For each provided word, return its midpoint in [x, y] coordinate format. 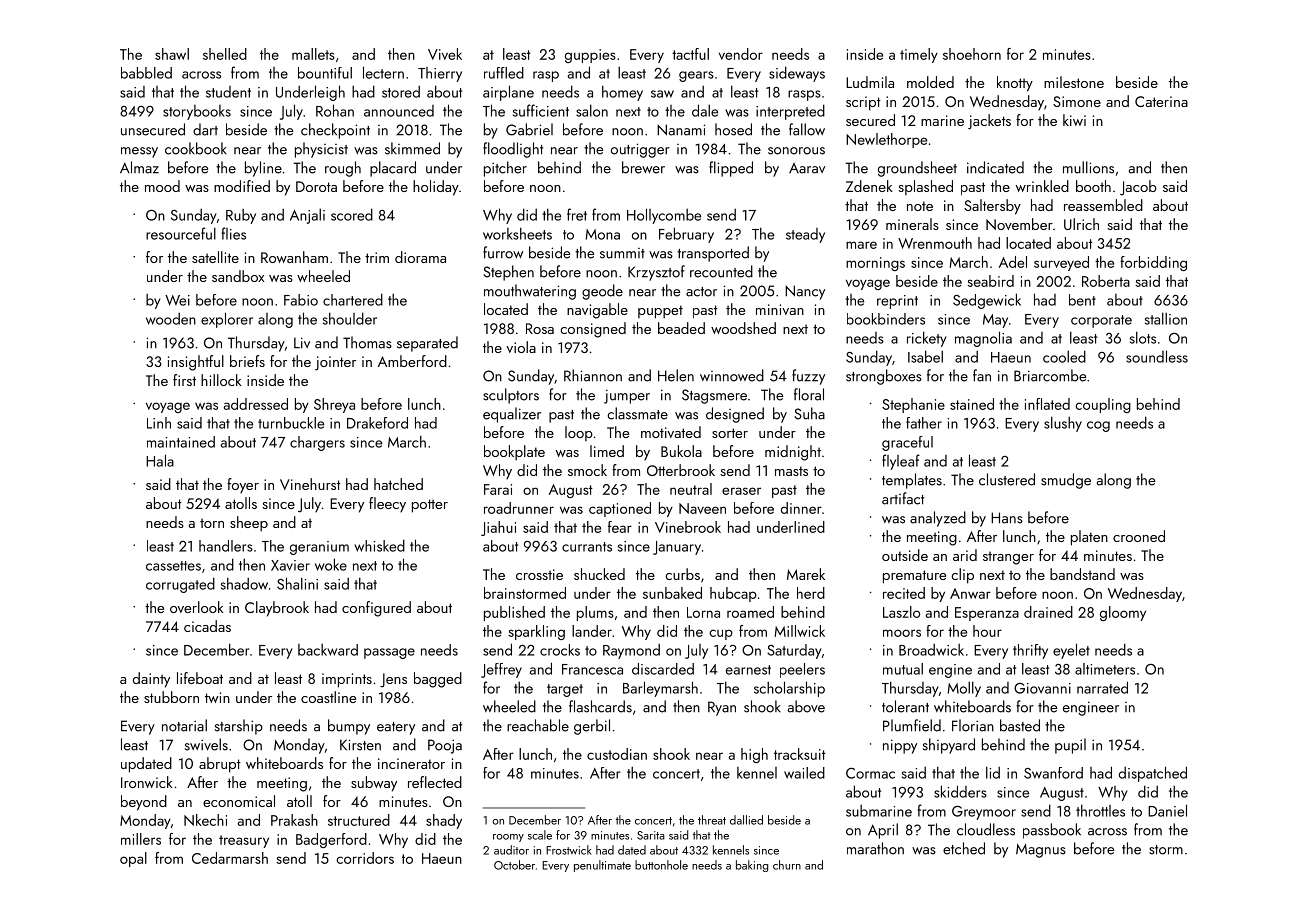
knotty [1015, 84]
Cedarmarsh [230, 858]
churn [787, 865]
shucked [599, 574]
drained [1048, 612]
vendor [741, 54]
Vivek [445, 54]
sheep [249, 524]
